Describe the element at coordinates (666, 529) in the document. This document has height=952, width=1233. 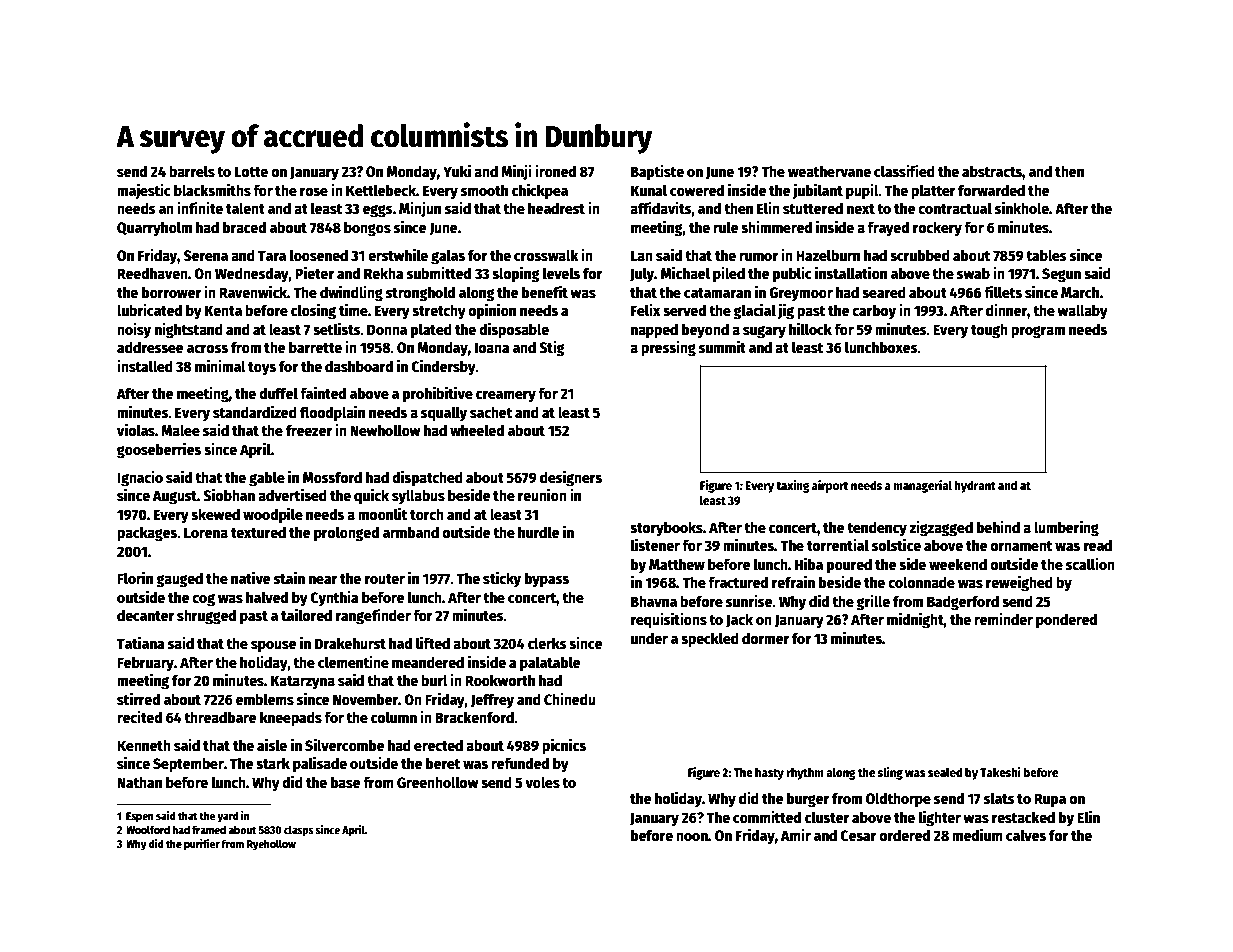
I see `storybooks` at that location.
